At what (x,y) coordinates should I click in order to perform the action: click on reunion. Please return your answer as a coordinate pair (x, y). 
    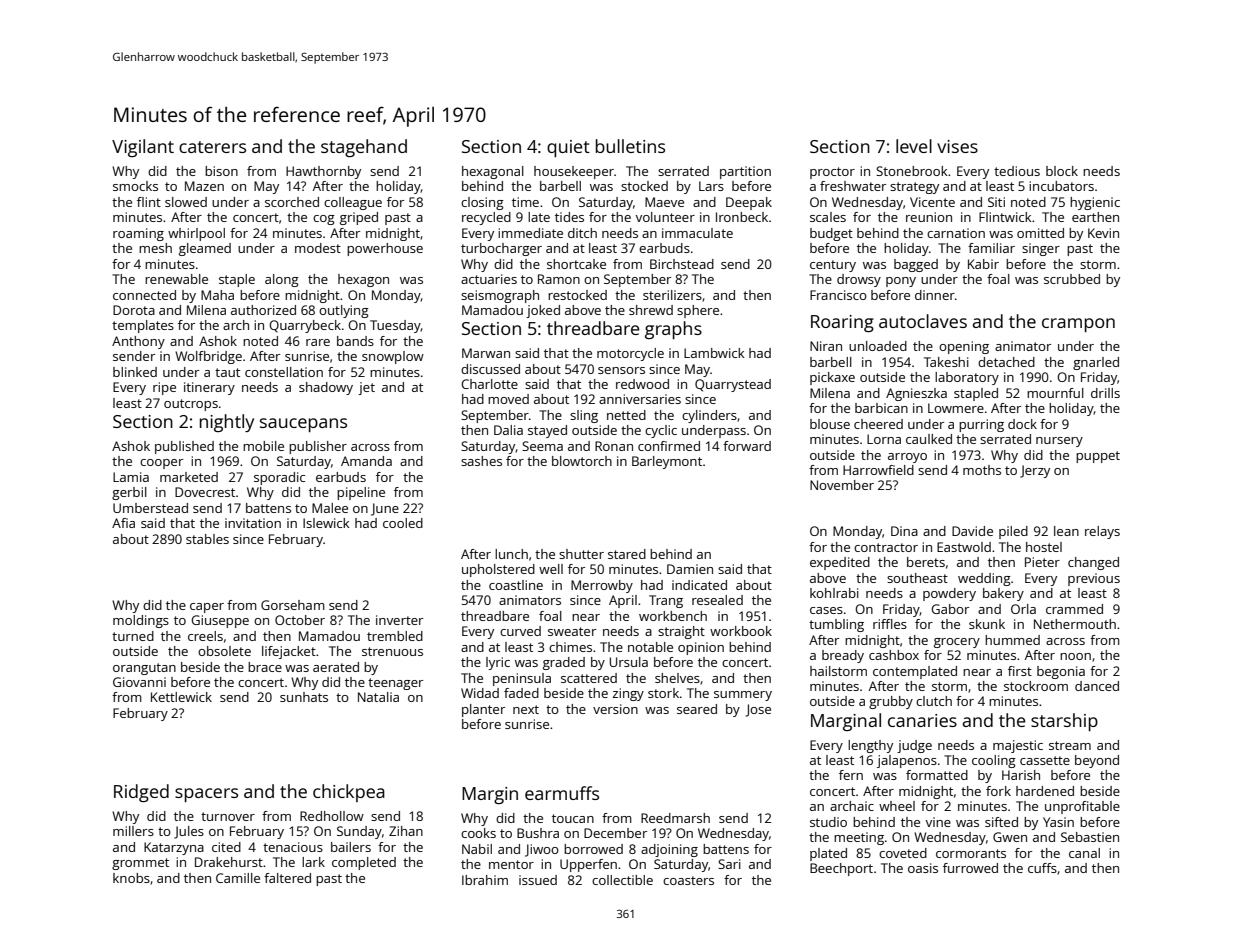
    Looking at the image, I should click on (929, 217).
